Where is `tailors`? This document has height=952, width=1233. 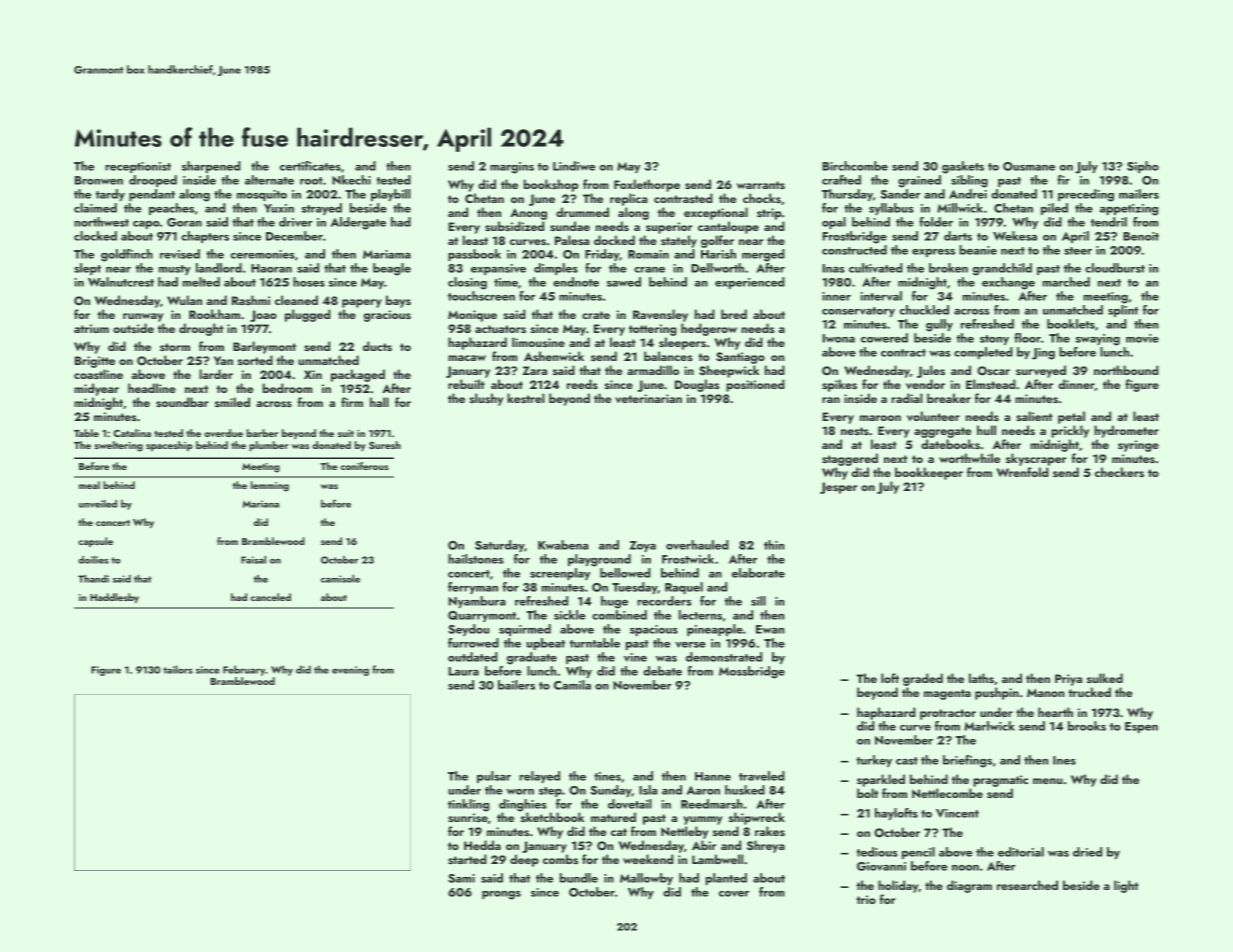
tailors is located at coordinates (178, 669).
